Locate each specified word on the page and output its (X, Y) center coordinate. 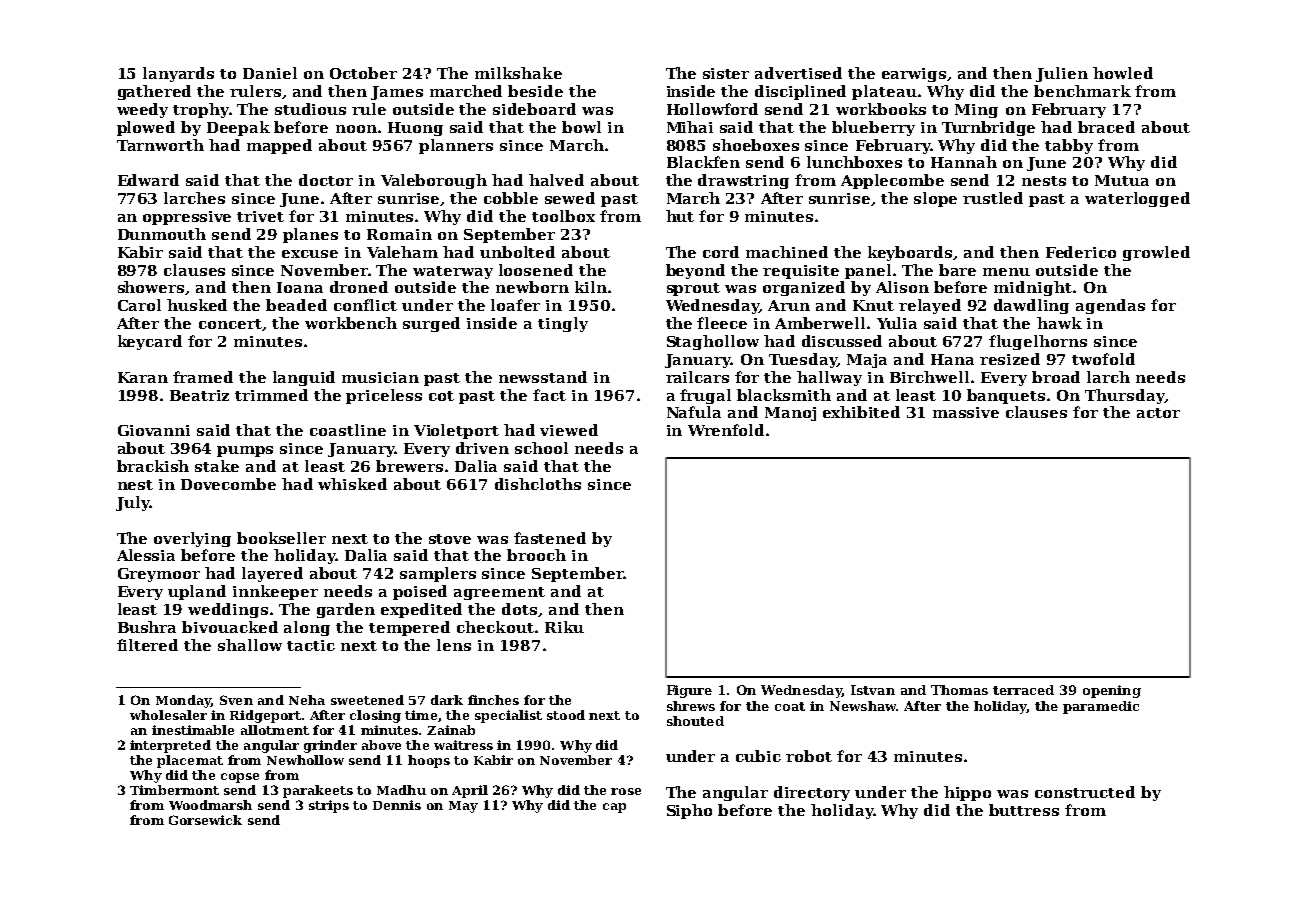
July (133, 503)
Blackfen (703, 162)
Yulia (897, 323)
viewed (569, 430)
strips (329, 806)
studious (310, 109)
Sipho (689, 811)
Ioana (300, 287)
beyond (695, 271)
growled (1156, 253)
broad (1056, 377)
